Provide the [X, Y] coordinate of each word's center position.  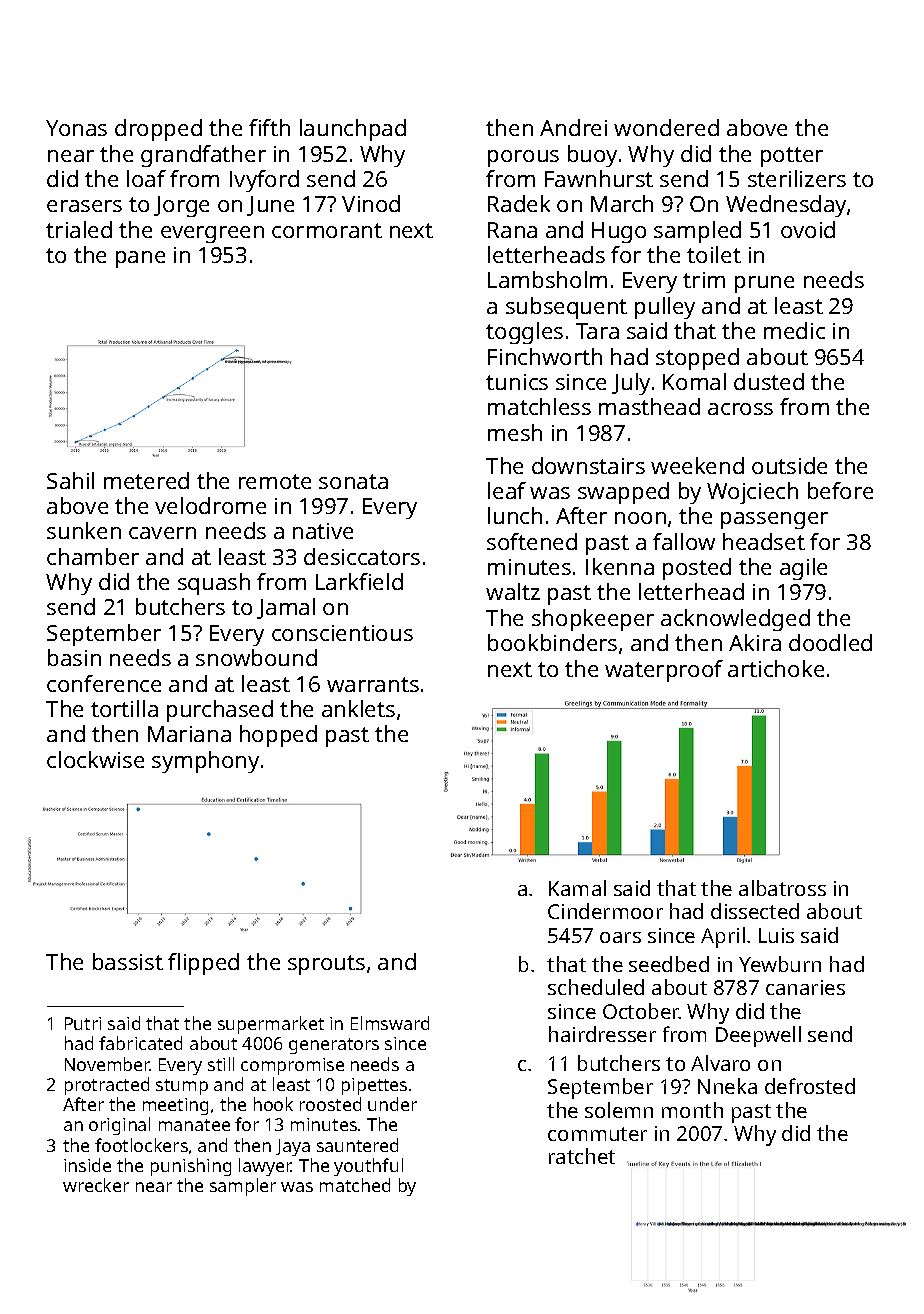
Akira [755, 642]
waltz [513, 591]
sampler [243, 1187]
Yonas [76, 128]
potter [792, 157]
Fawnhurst [599, 178]
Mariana [189, 734]
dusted [769, 381]
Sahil [70, 480]
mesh [515, 432]
